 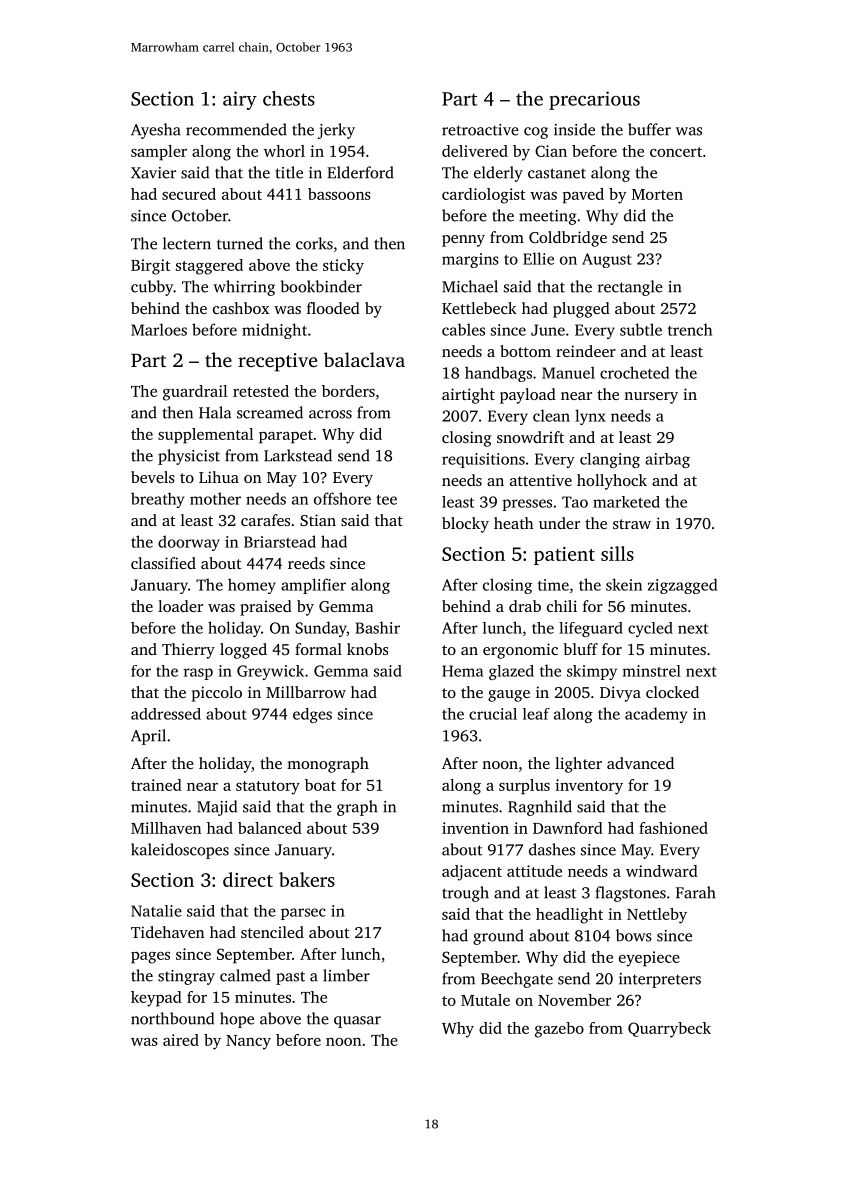 I want to click on limber, so click(x=346, y=975).
